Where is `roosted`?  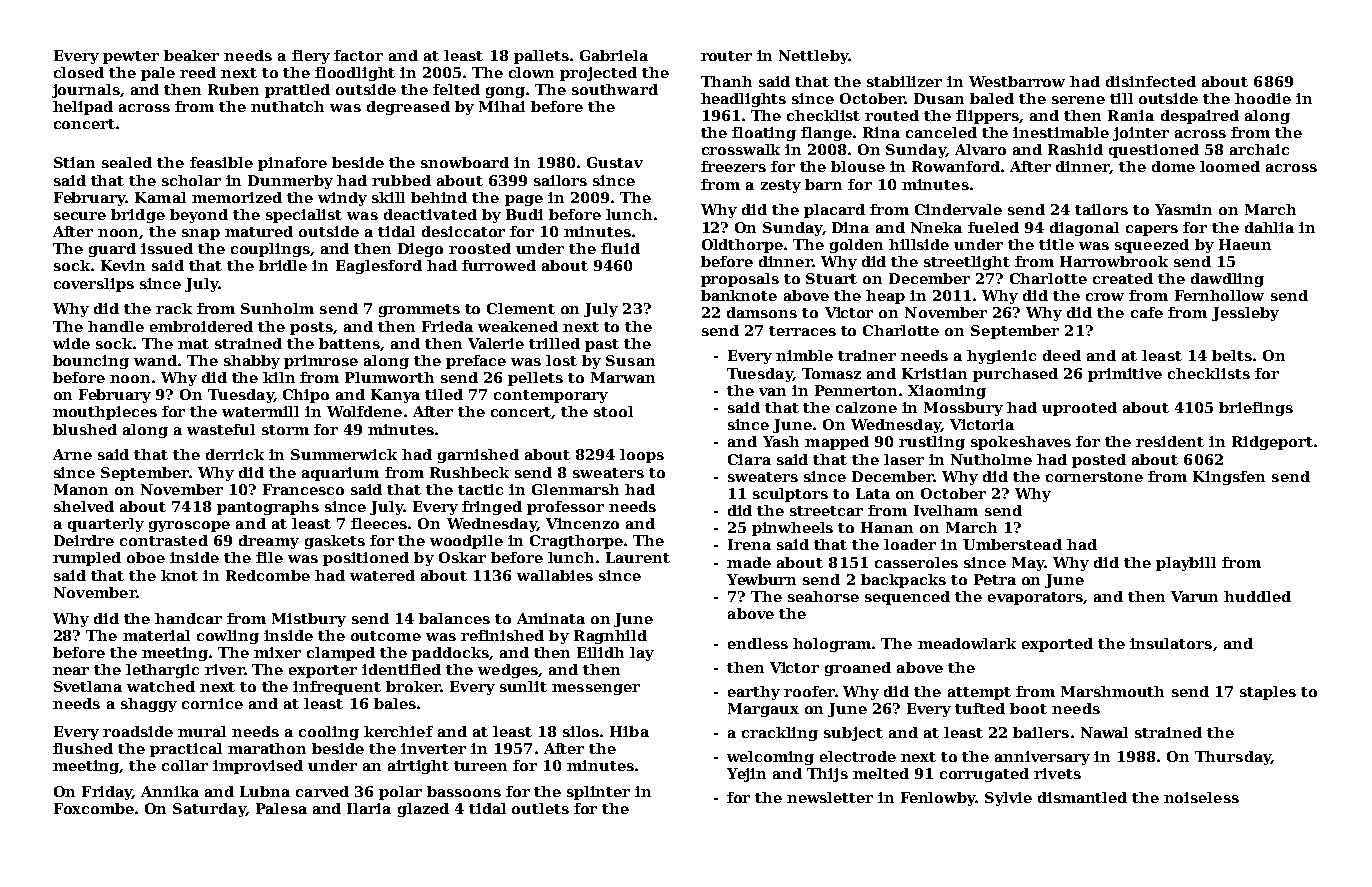
roosted is located at coordinates (480, 248).
